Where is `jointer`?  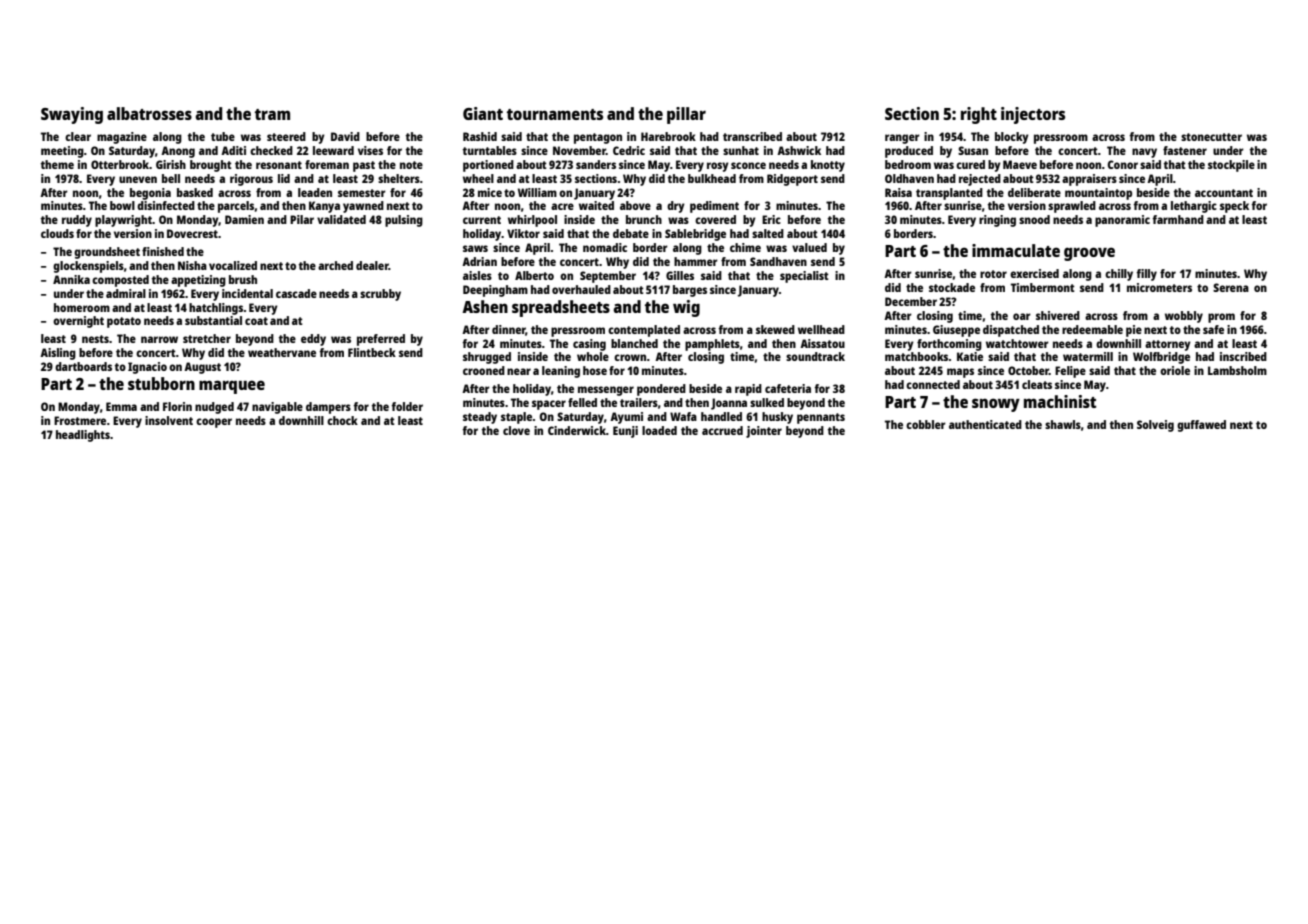
jointer is located at coordinates (764, 432).
